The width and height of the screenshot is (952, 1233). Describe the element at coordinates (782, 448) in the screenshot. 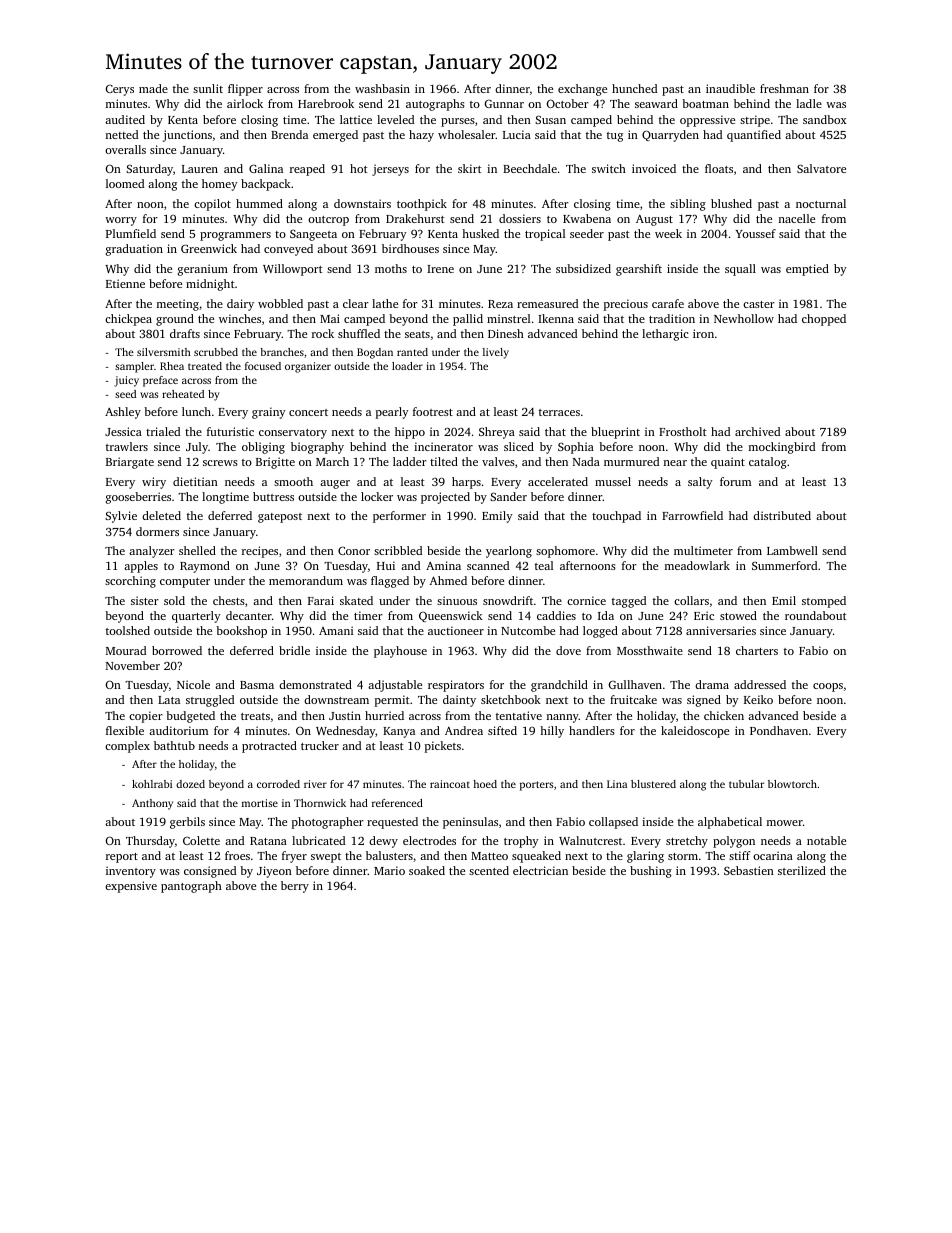

I see `mockingbird` at that location.
